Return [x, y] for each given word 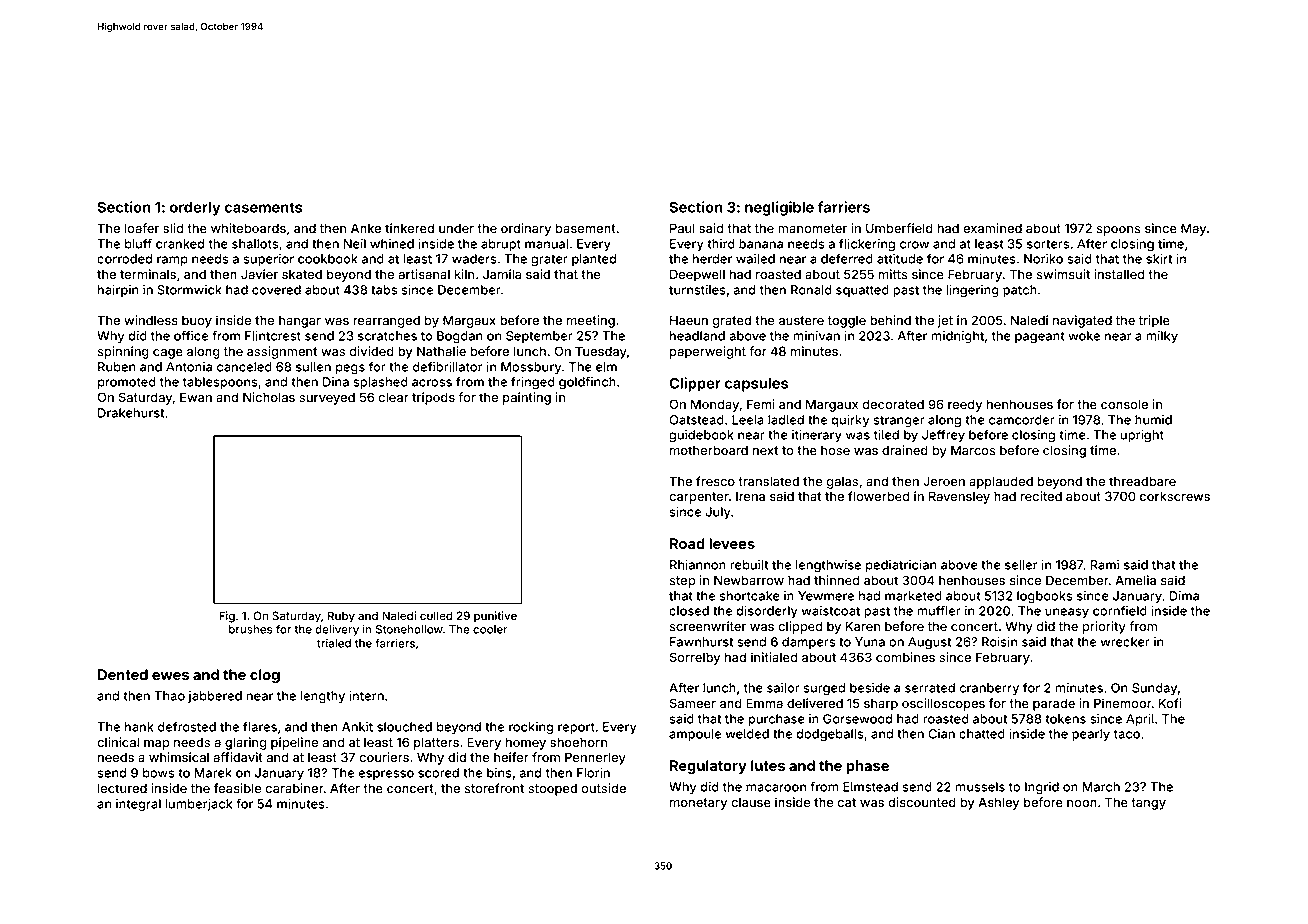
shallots [255, 244]
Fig [227, 617]
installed [1119, 274]
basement [586, 228]
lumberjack [198, 805]
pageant [1040, 338]
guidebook [701, 436]
